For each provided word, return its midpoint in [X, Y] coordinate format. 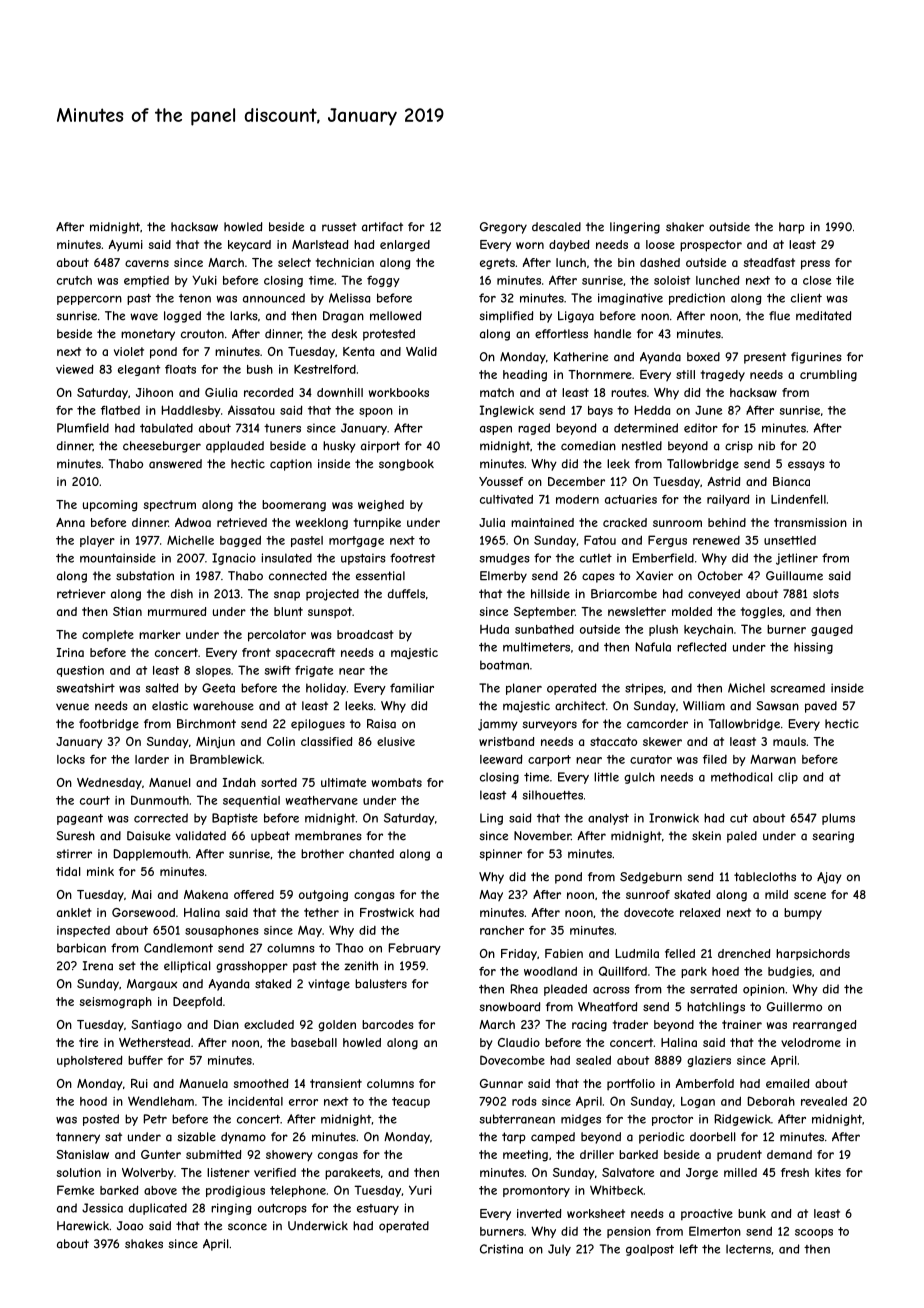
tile [845, 280]
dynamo [243, 1138]
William [704, 706]
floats [180, 369]
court [95, 800]
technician [345, 262]
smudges [505, 559]
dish [182, 594]
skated [692, 894]
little [606, 777]
